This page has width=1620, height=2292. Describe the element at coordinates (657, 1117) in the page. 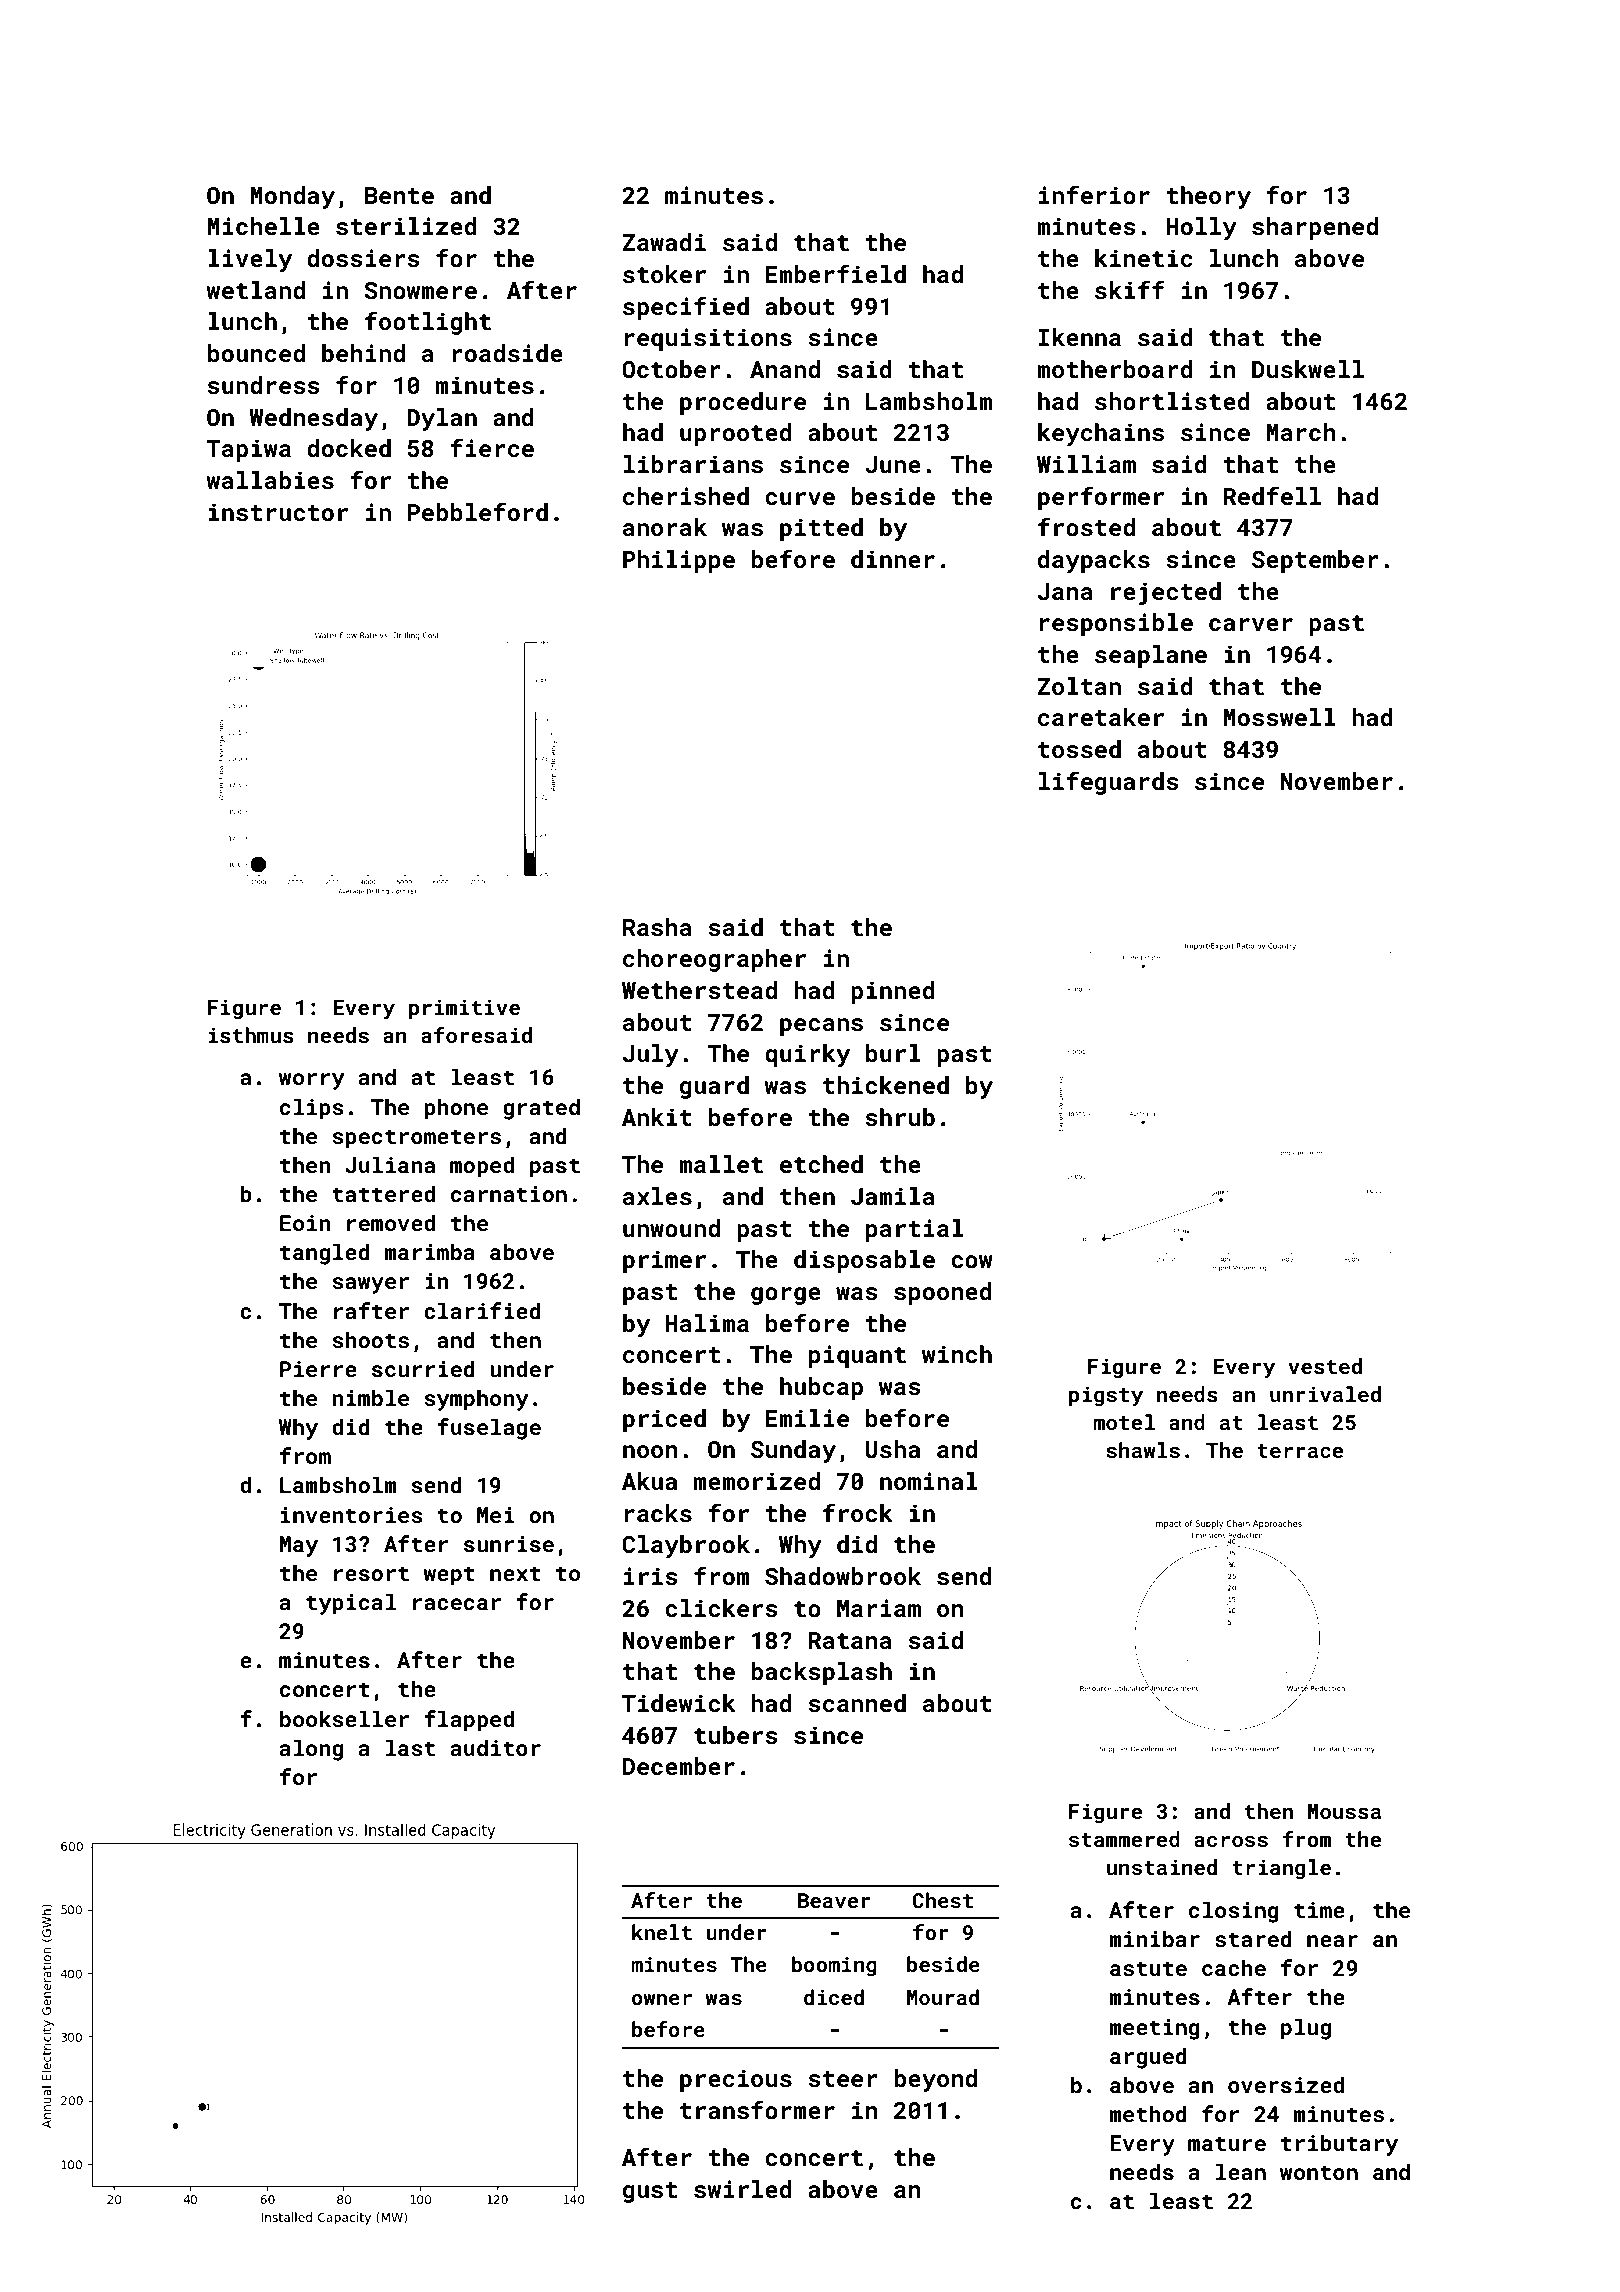

I see `Ankit` at that location.
